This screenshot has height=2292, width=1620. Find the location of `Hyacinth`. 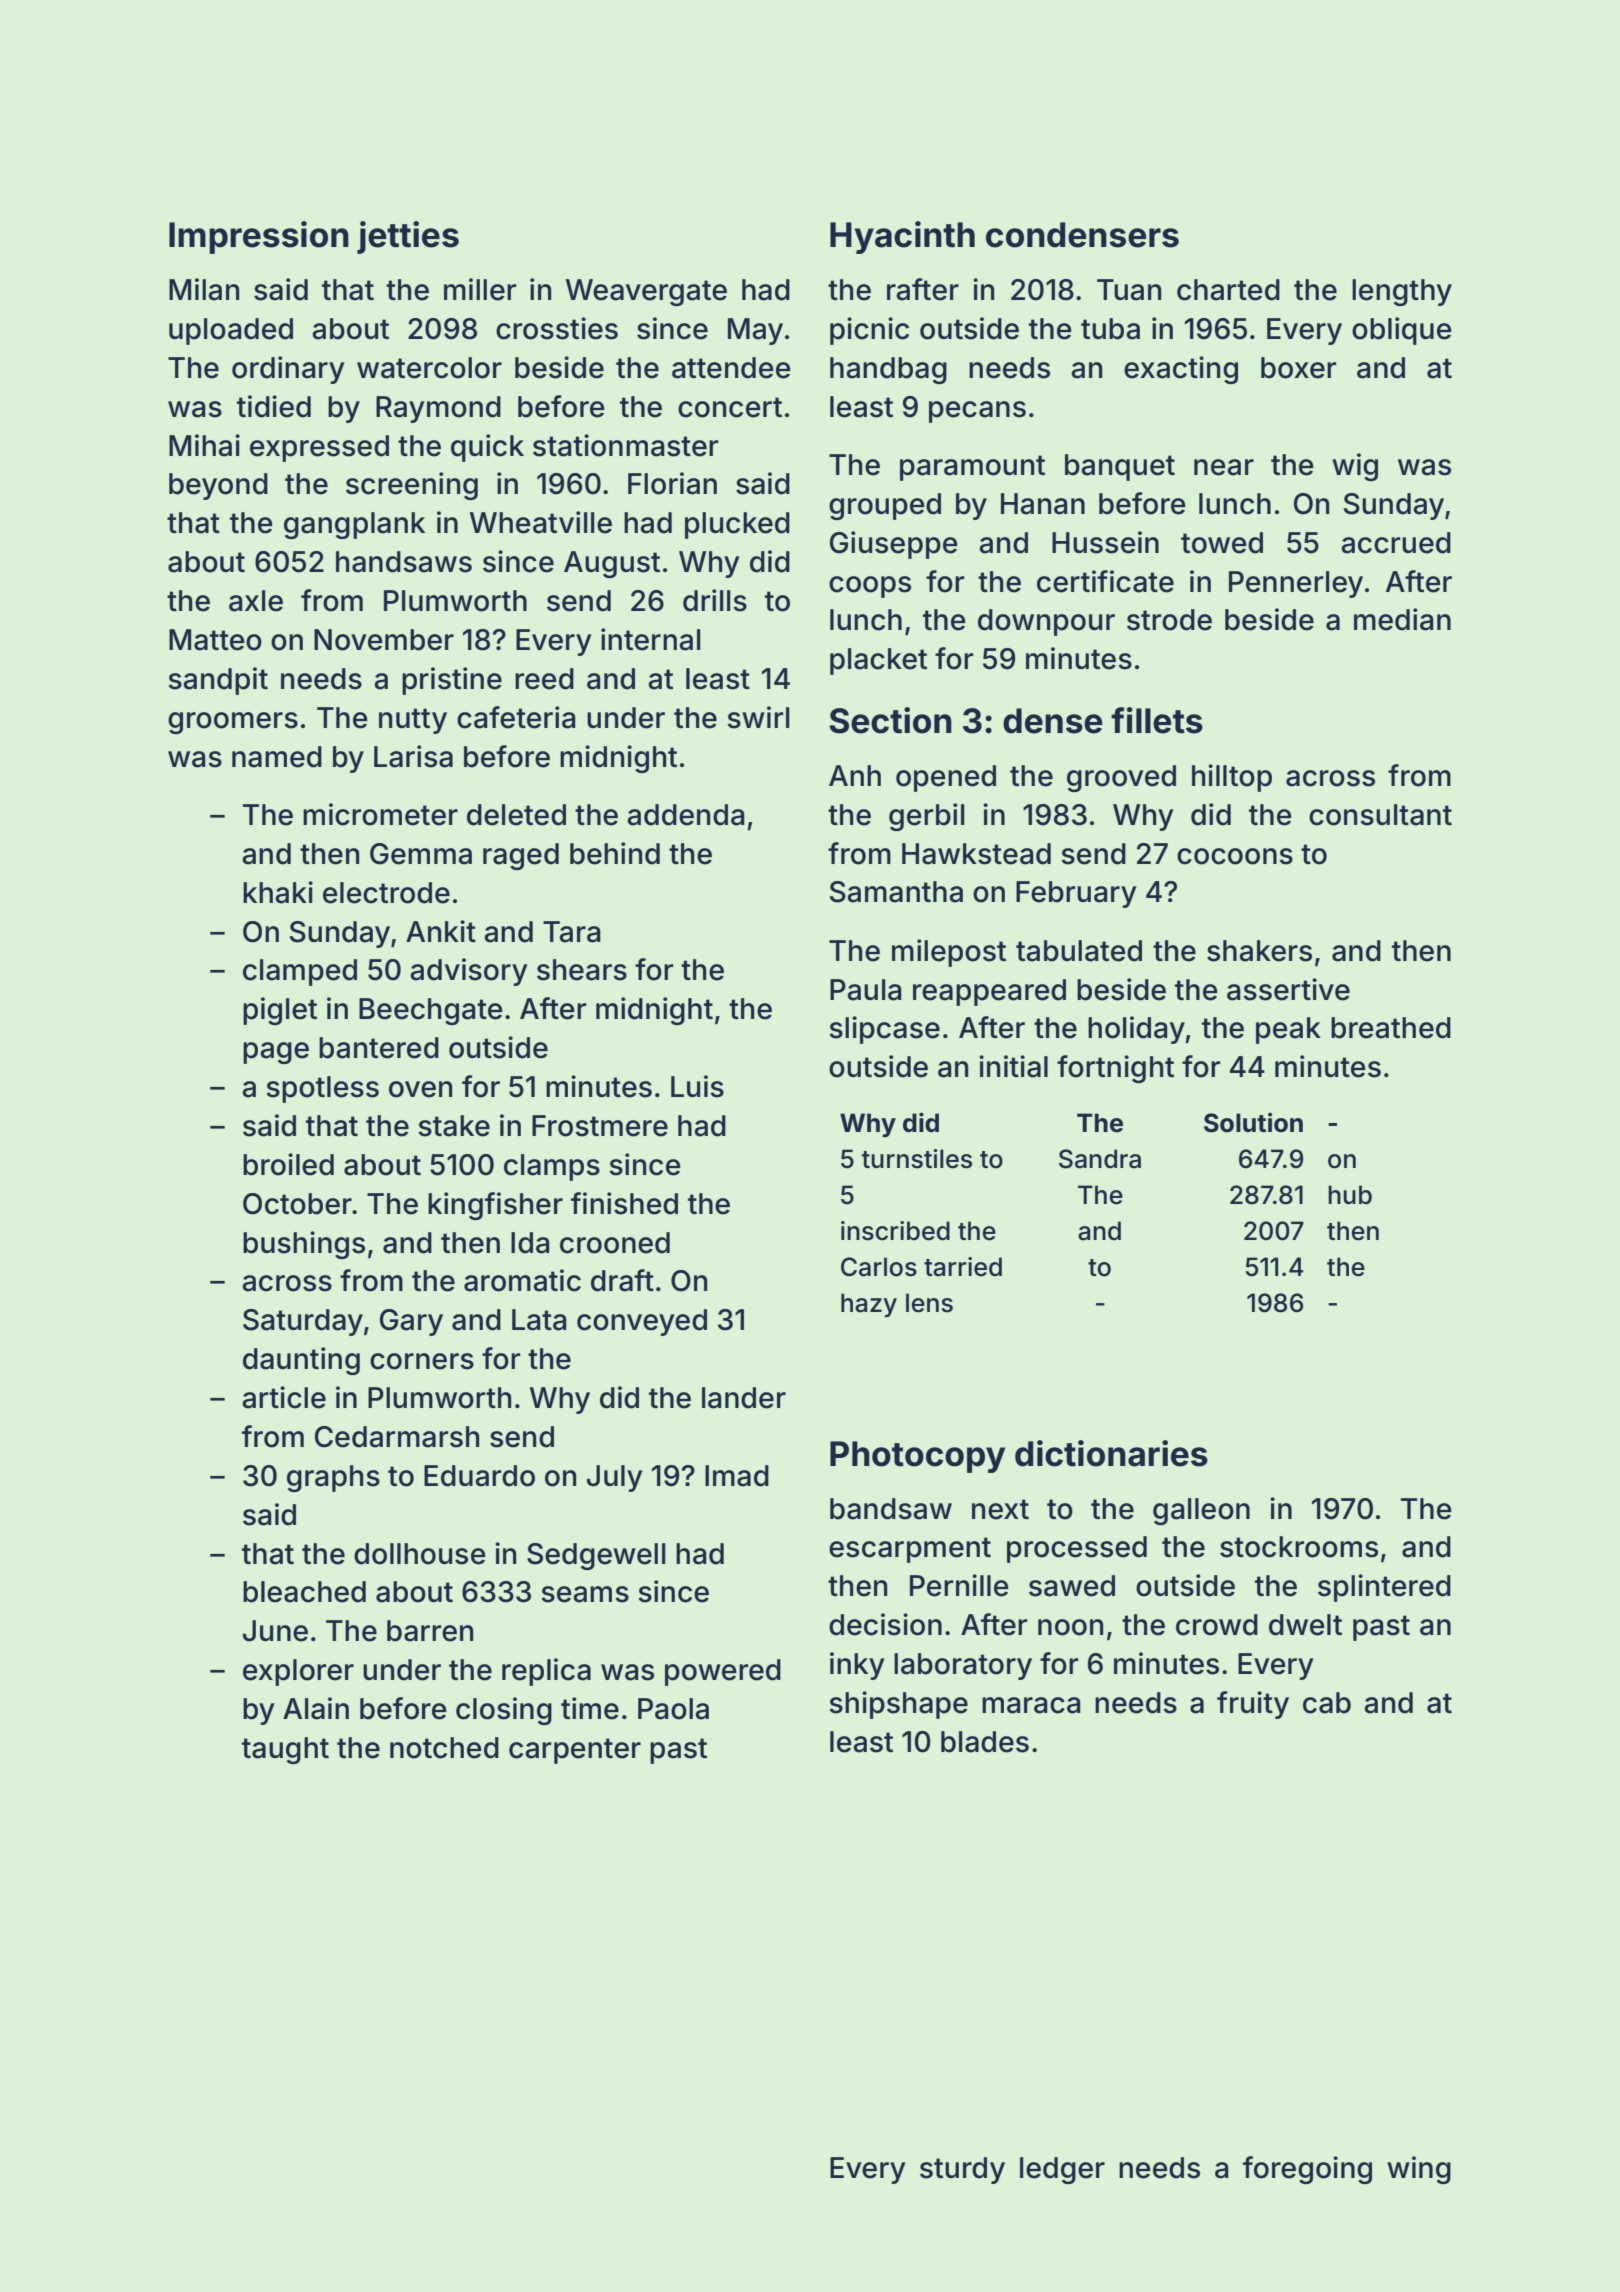

Hyacinth is located at coordinates (902, 237).
